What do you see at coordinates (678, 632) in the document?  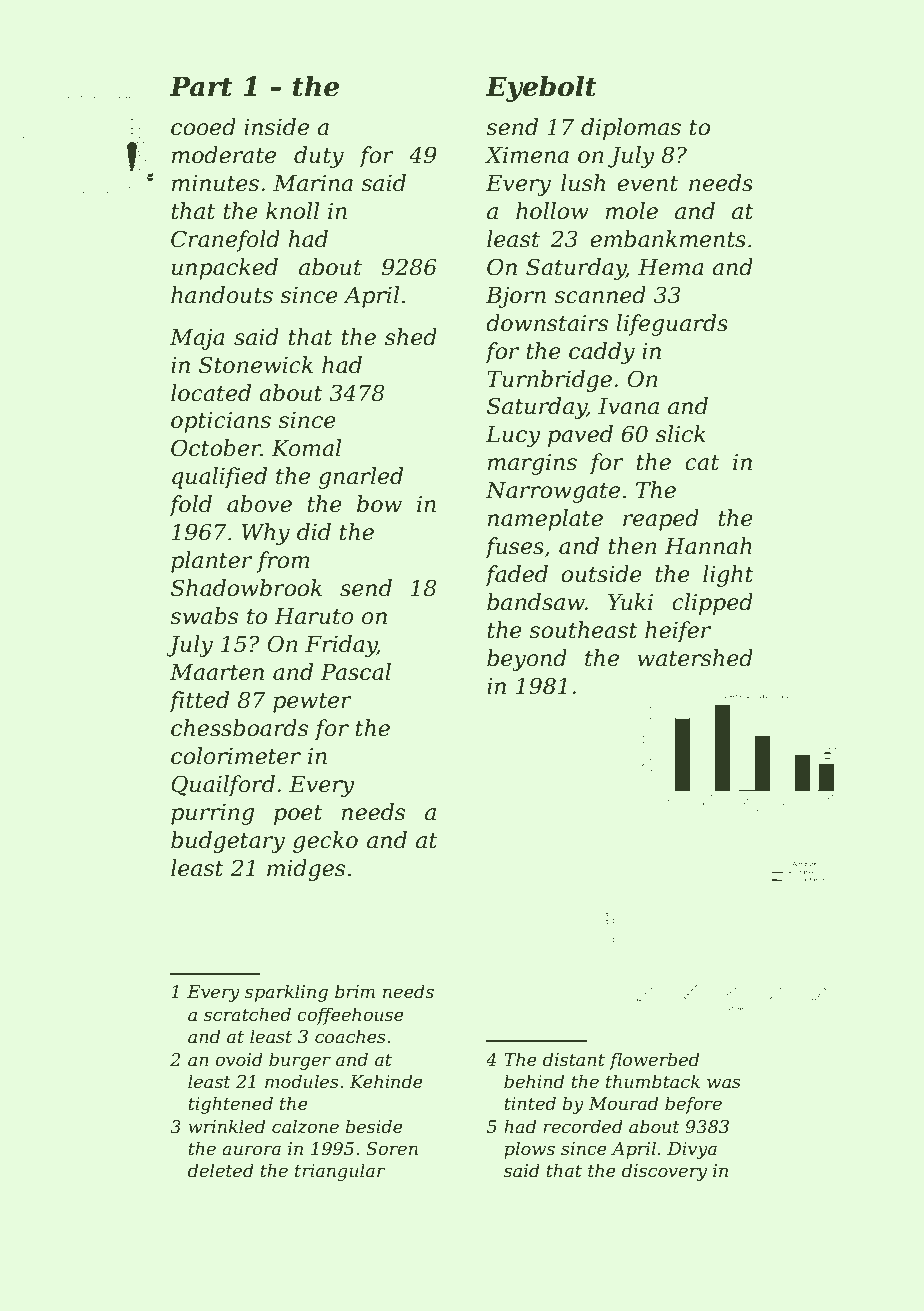 I see `heifer` at bounding box center [678, 632].
